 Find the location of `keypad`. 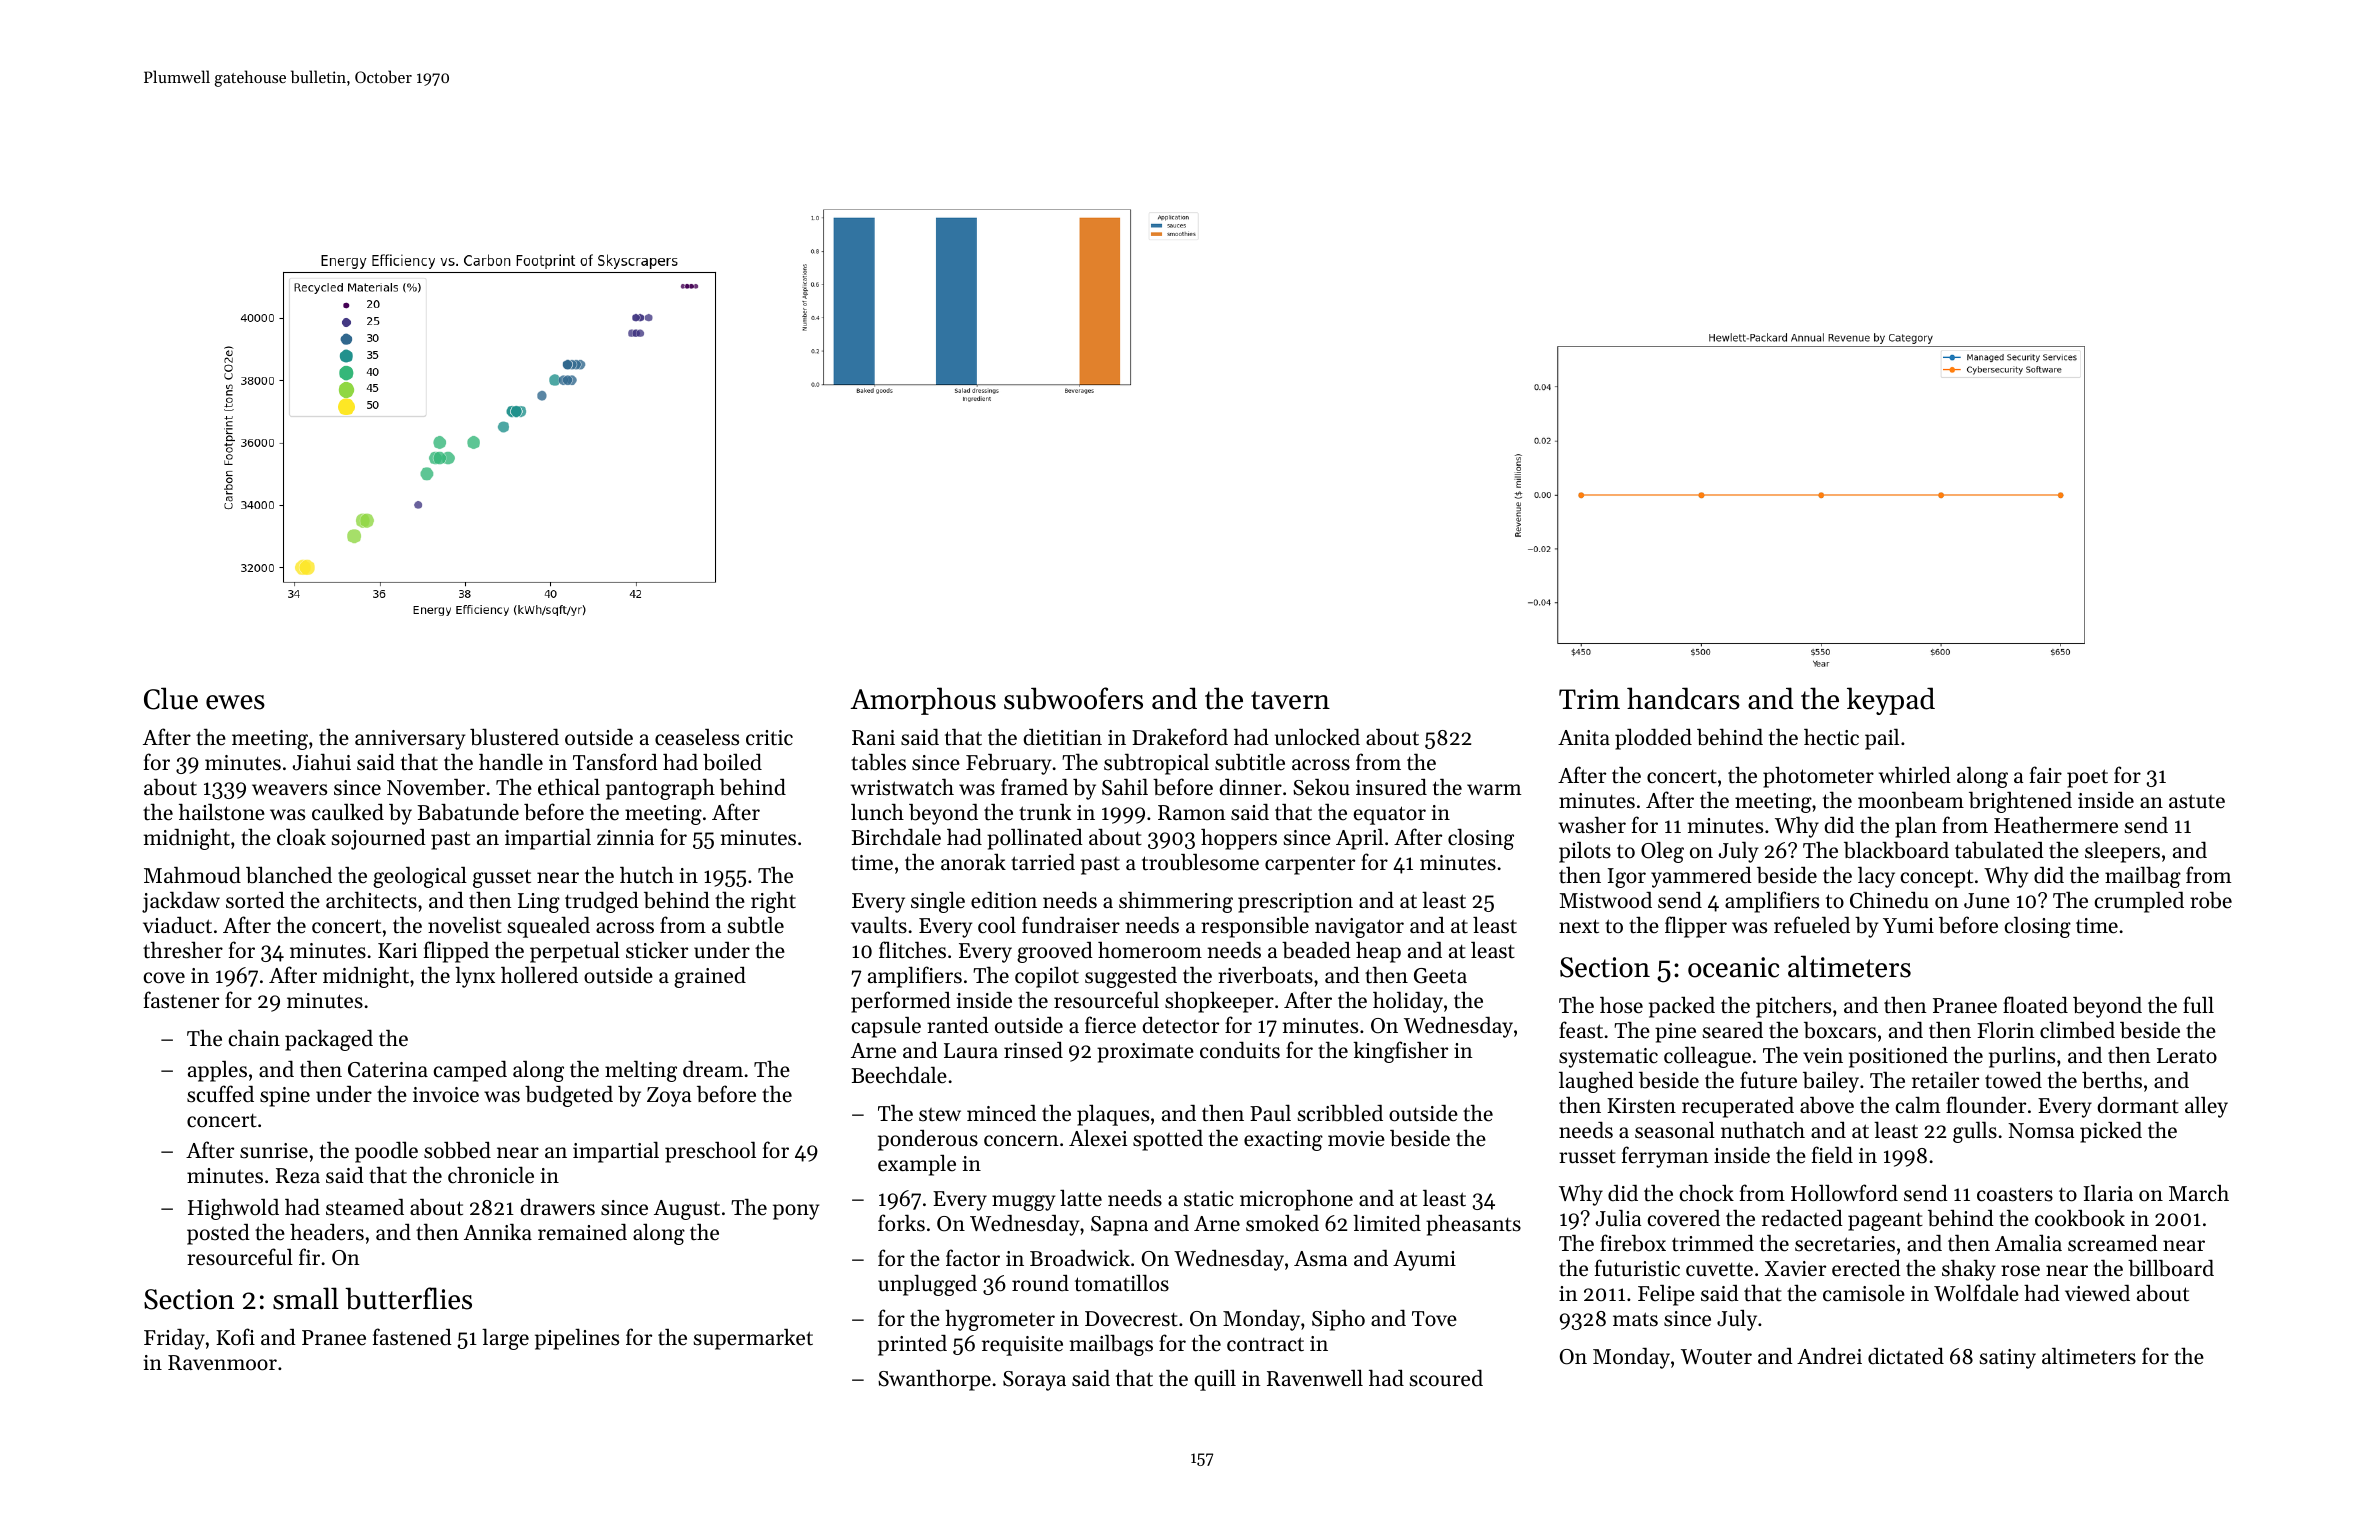

keypad is located at coordinates (1891, 701).
